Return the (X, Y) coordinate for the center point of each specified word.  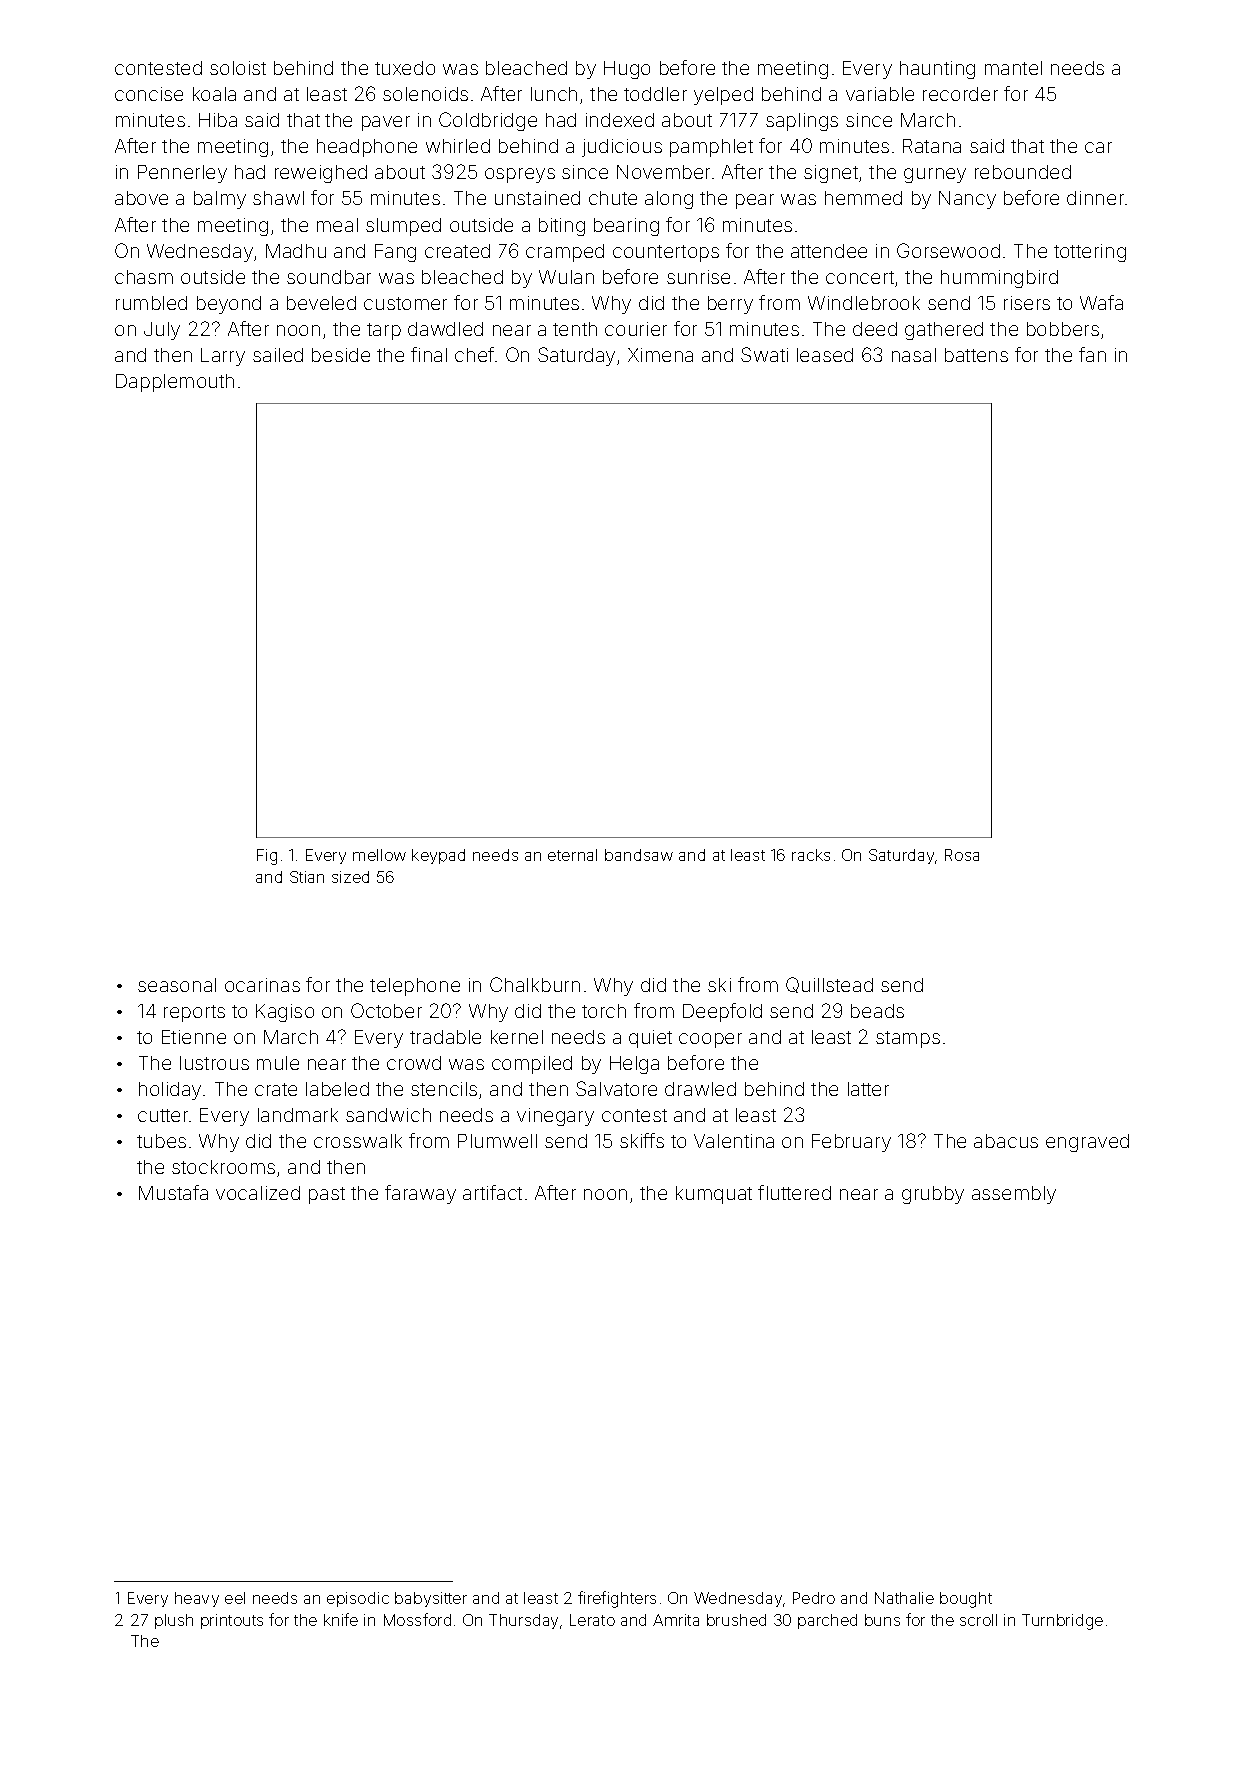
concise (149, 94)
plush (174, 1621)
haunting (937, 70)
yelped (723, 96)
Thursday (523, 1621)
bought (966, 1600)
